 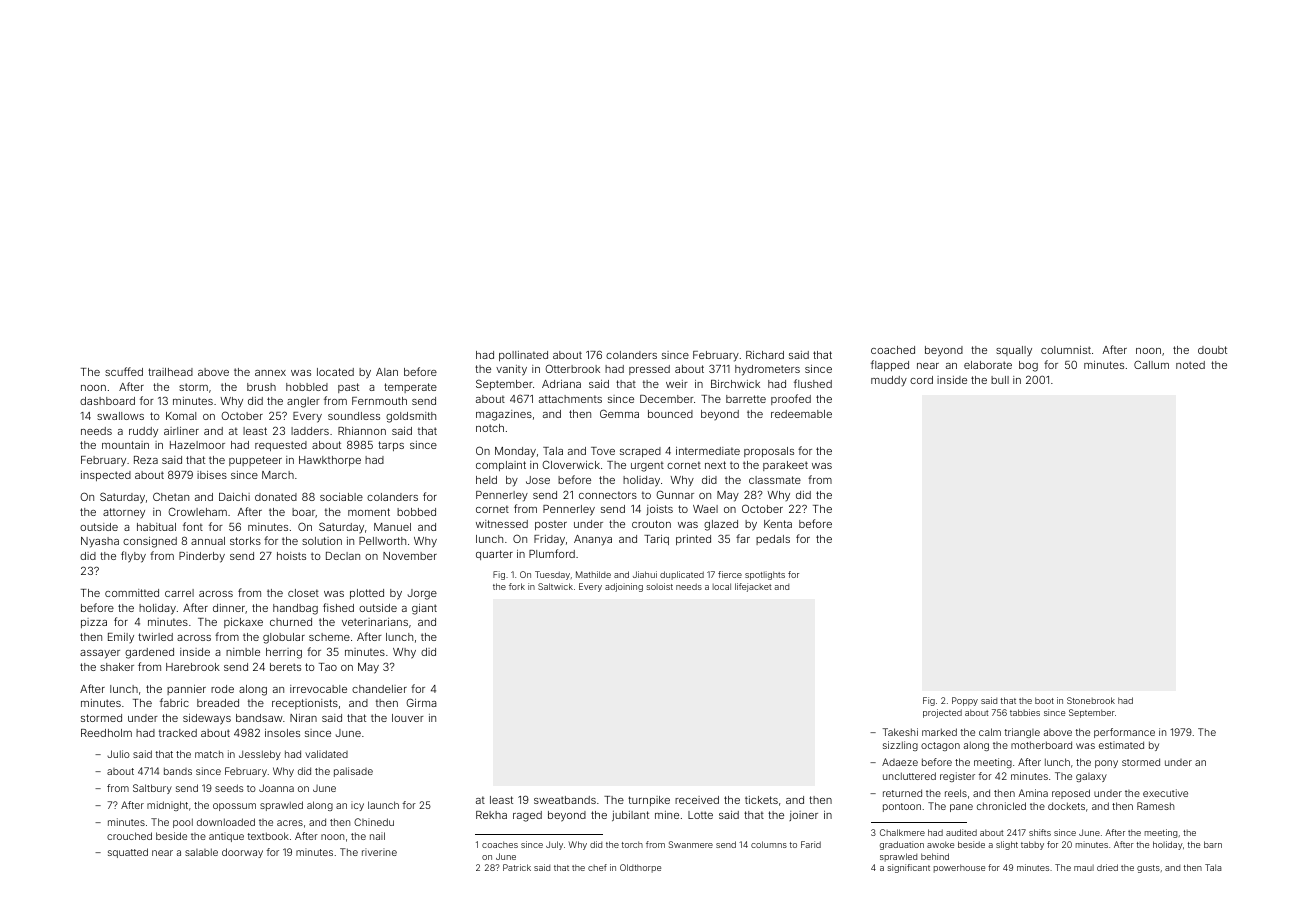 What do you see at coordinates (1032, 845) in the page?
I see `tabby` at bounding box center [1032, 845].
